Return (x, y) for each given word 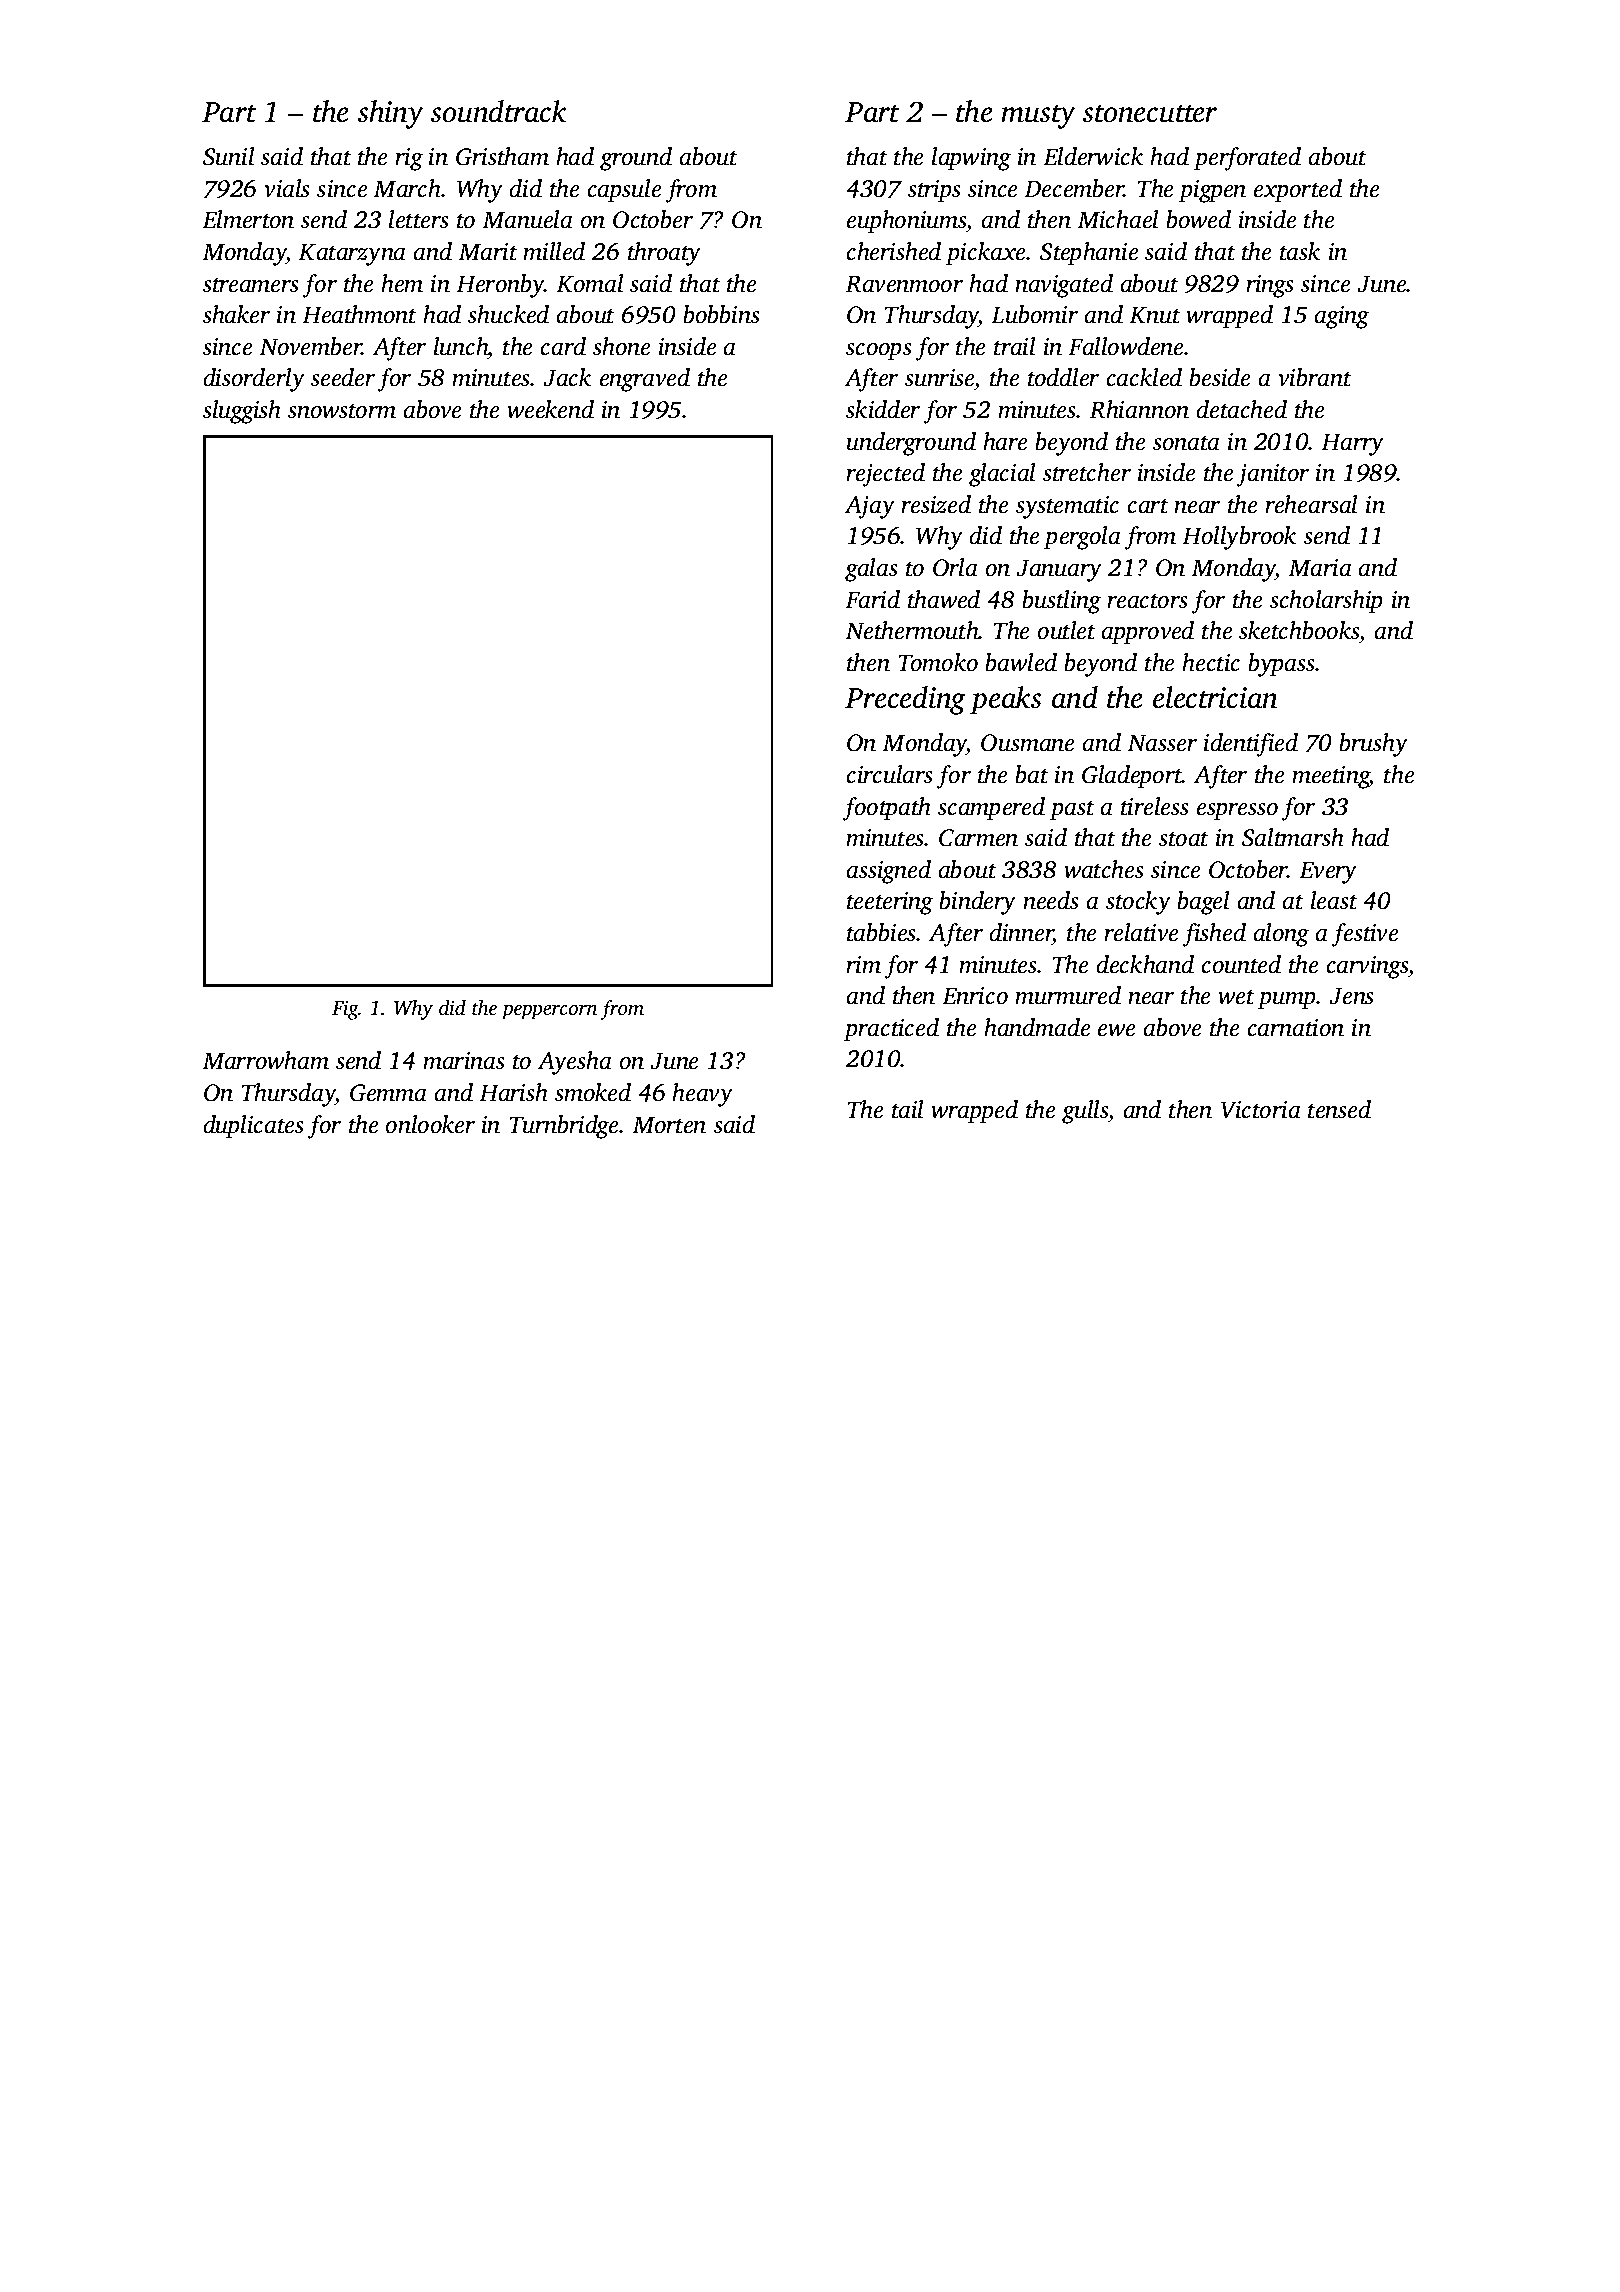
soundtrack (499, 111)
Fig (345, 1010)
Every (1328, 872)
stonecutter (1150, 114)
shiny (391, 114)
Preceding (905, 700)
